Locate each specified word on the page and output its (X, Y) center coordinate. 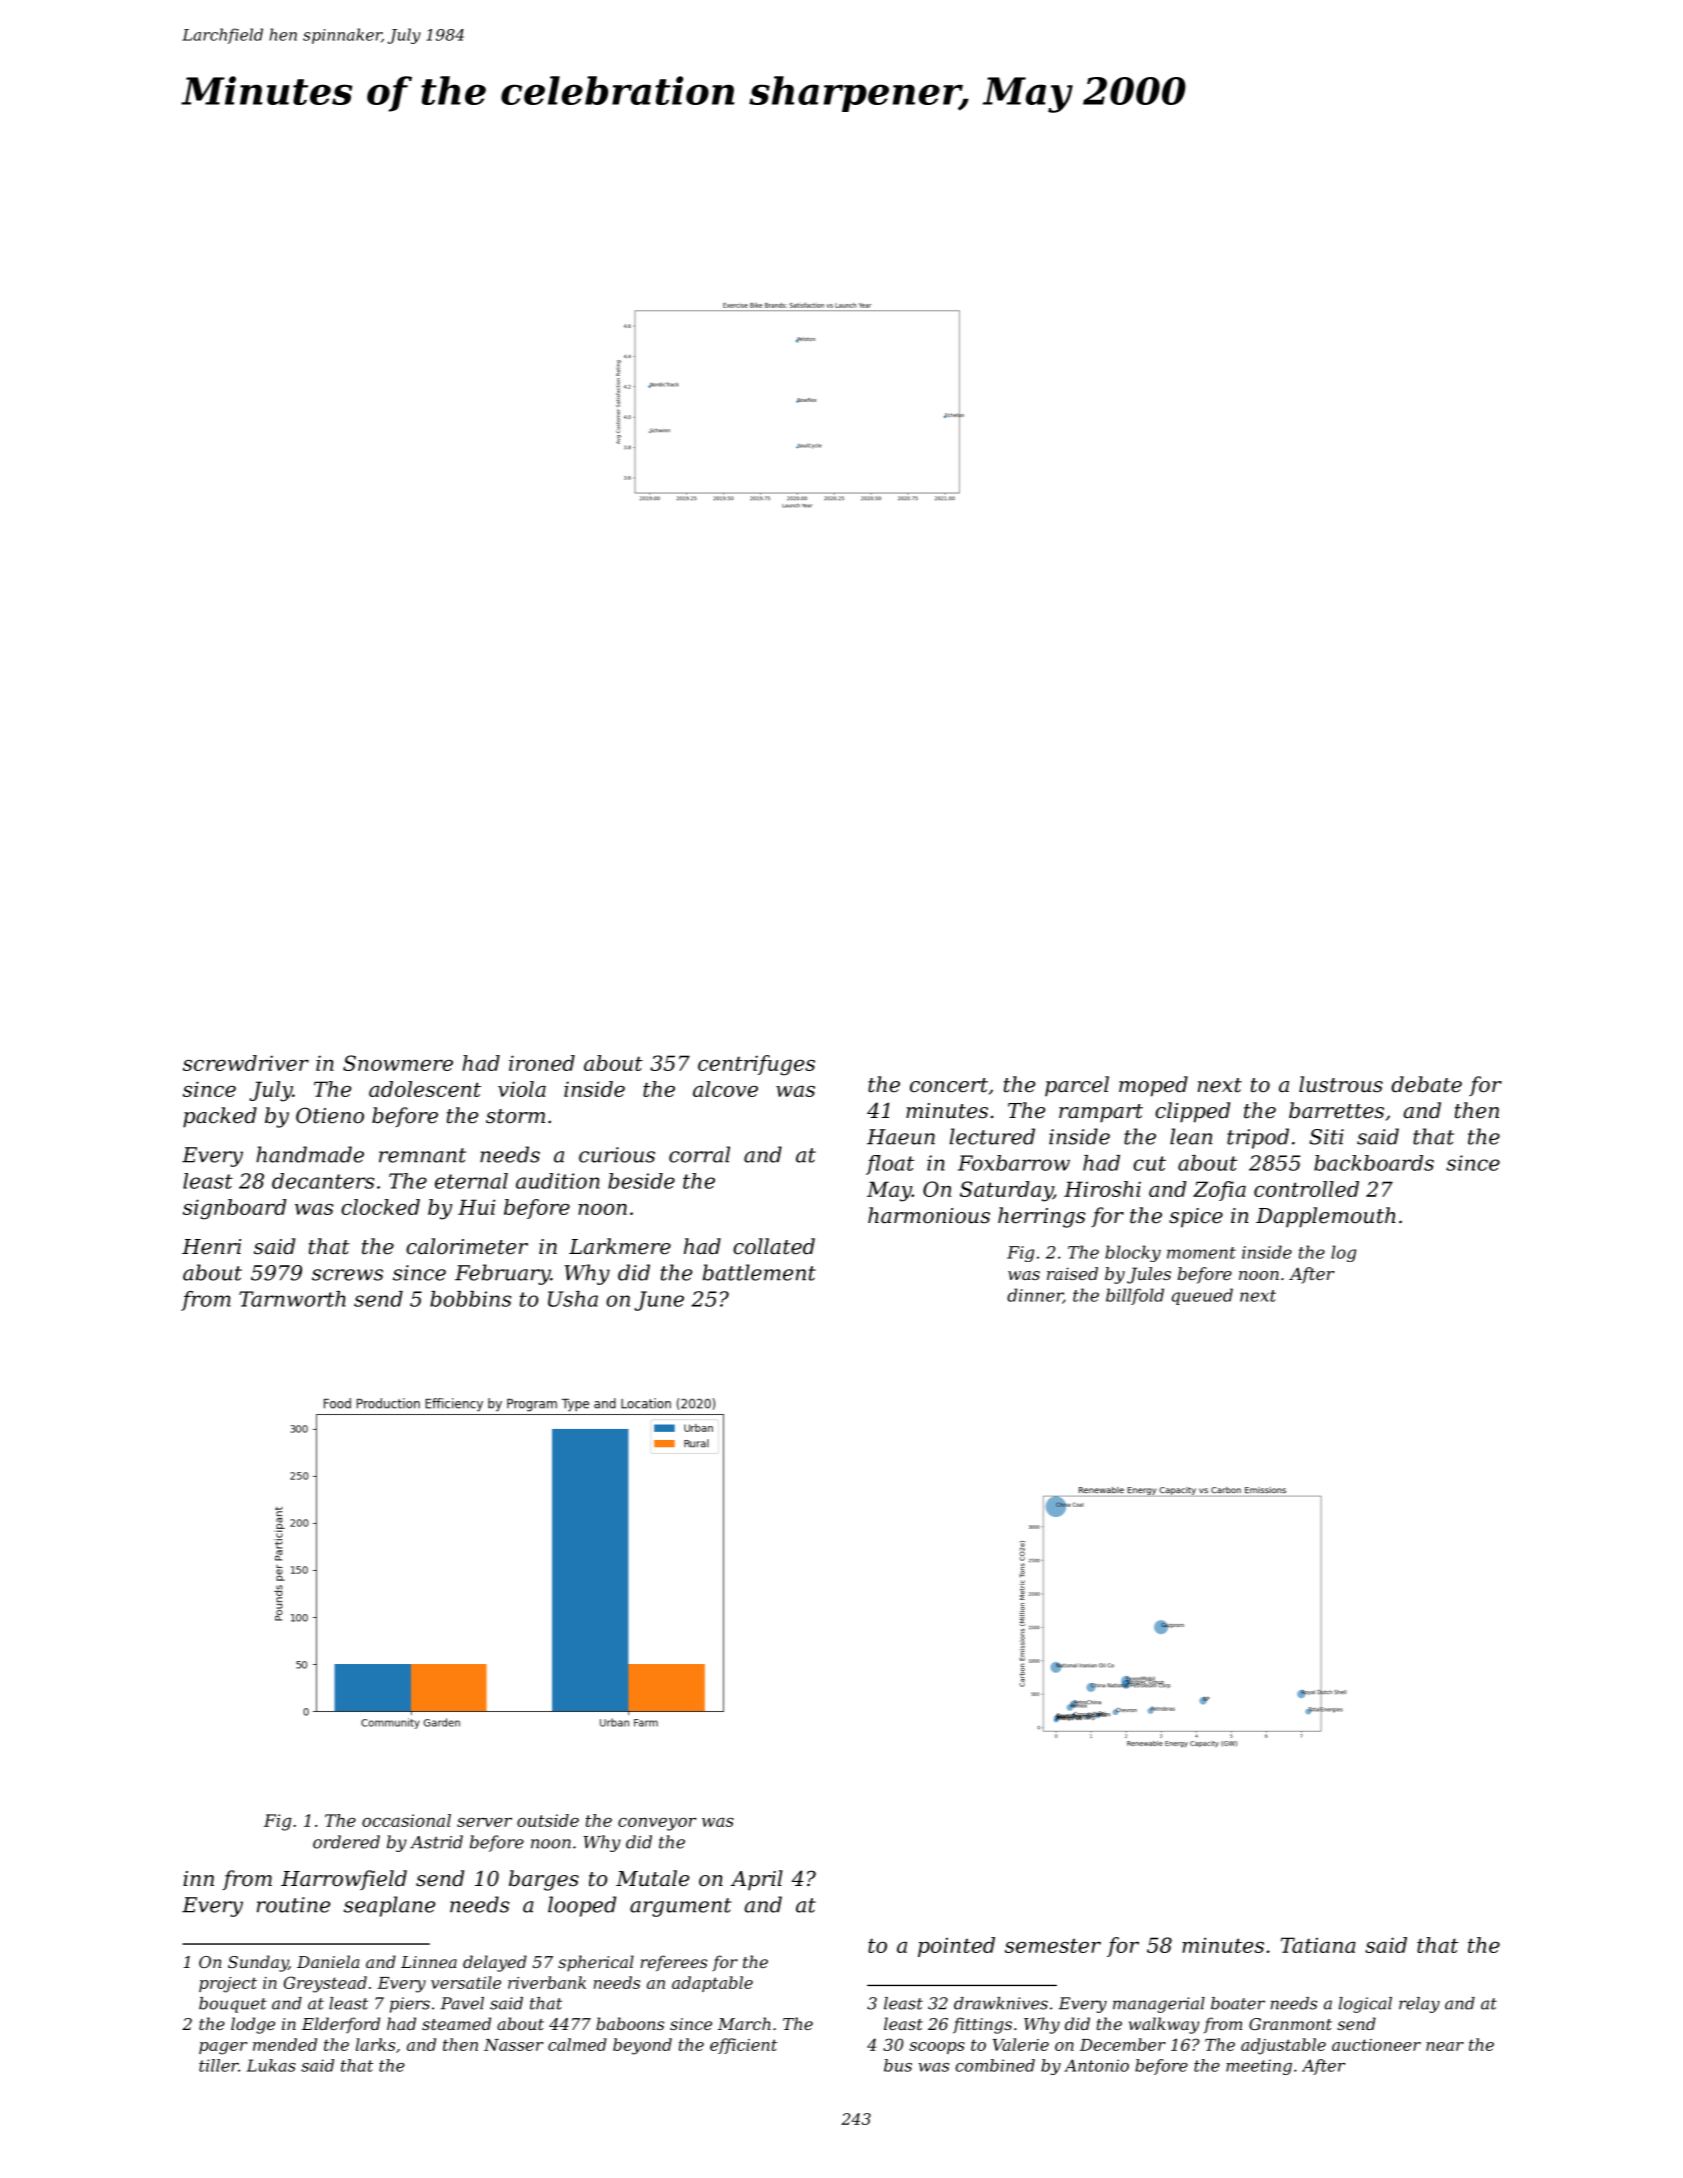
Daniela (328, 1961)
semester (1053, 1945)
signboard (235, 1209)
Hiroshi (1102, 1189)
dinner (1035, 1296)
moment (1201, 1253)
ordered (346, 1842)
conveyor (657, 1824)
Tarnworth (292, 1299)
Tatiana (1318, 1945)
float (890, 1165)
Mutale (652, 1878)
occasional (406, 1820)
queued (1202, 1296)
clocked (380, 1207)
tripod (1258, 1138)
